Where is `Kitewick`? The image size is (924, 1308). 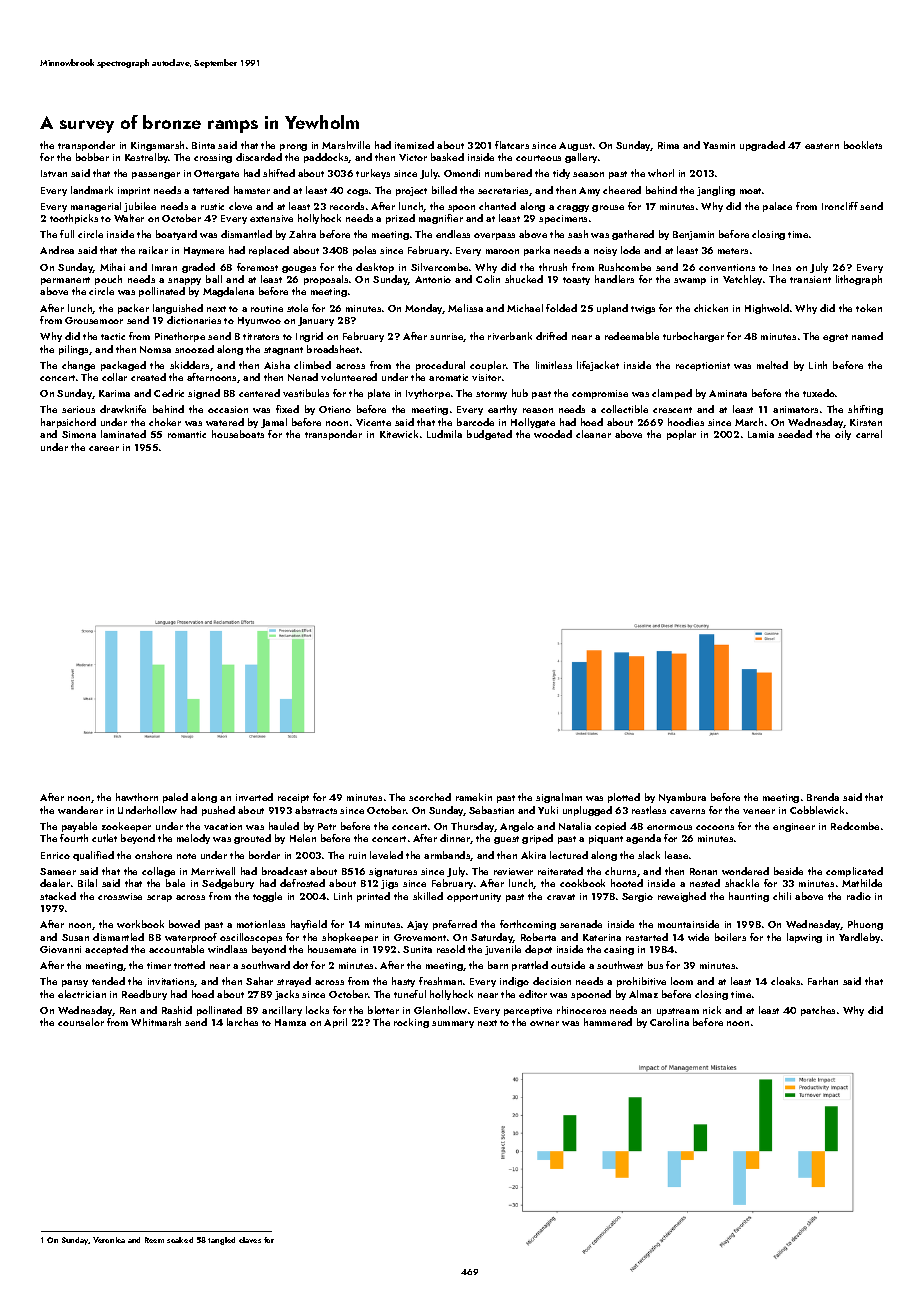
Kitewick is located at coordinates (399, 434).
